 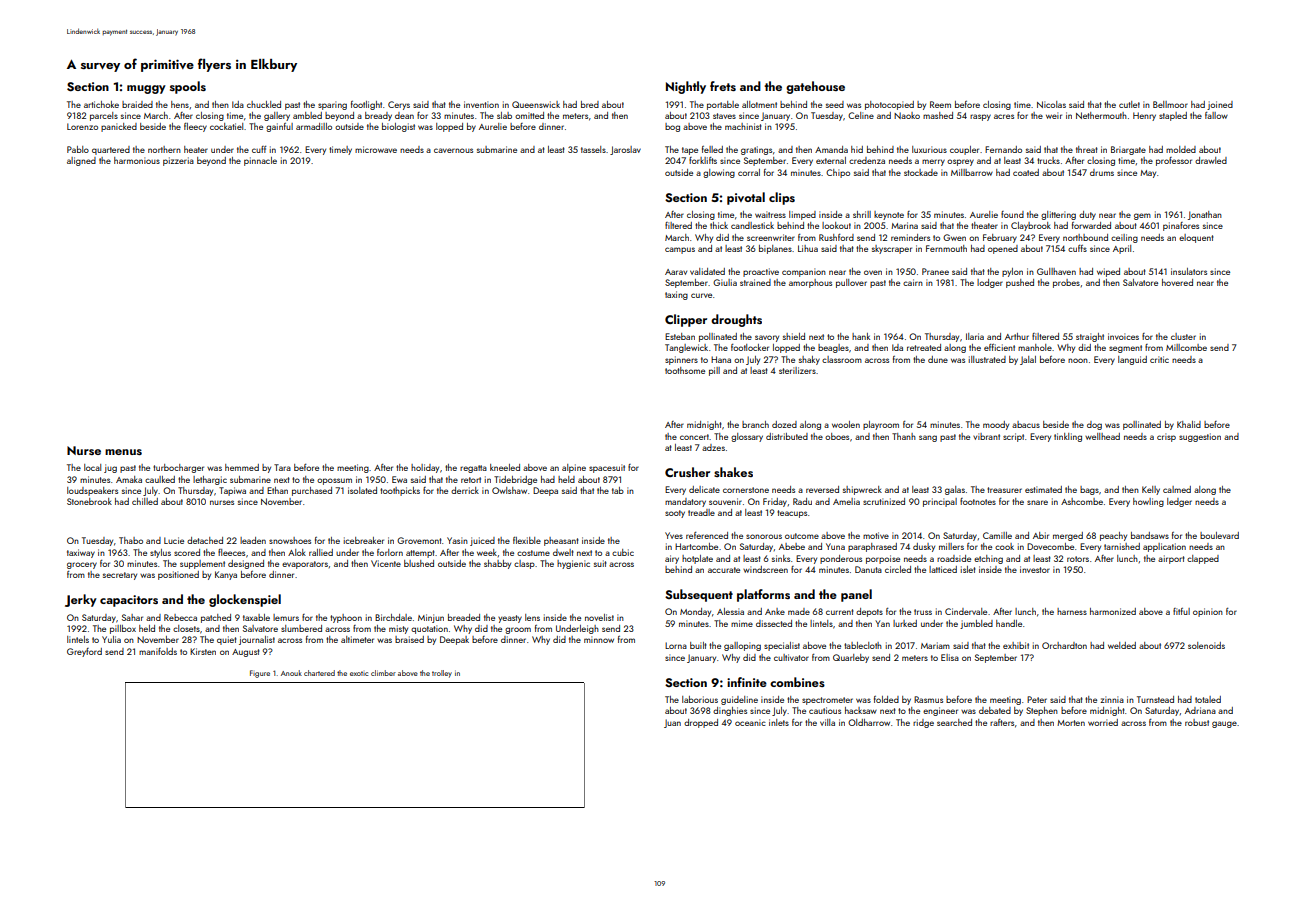 What do you see at coordinates (1216, 115) in the page?
I see `fallow` at bounding box center [1216, 115].
